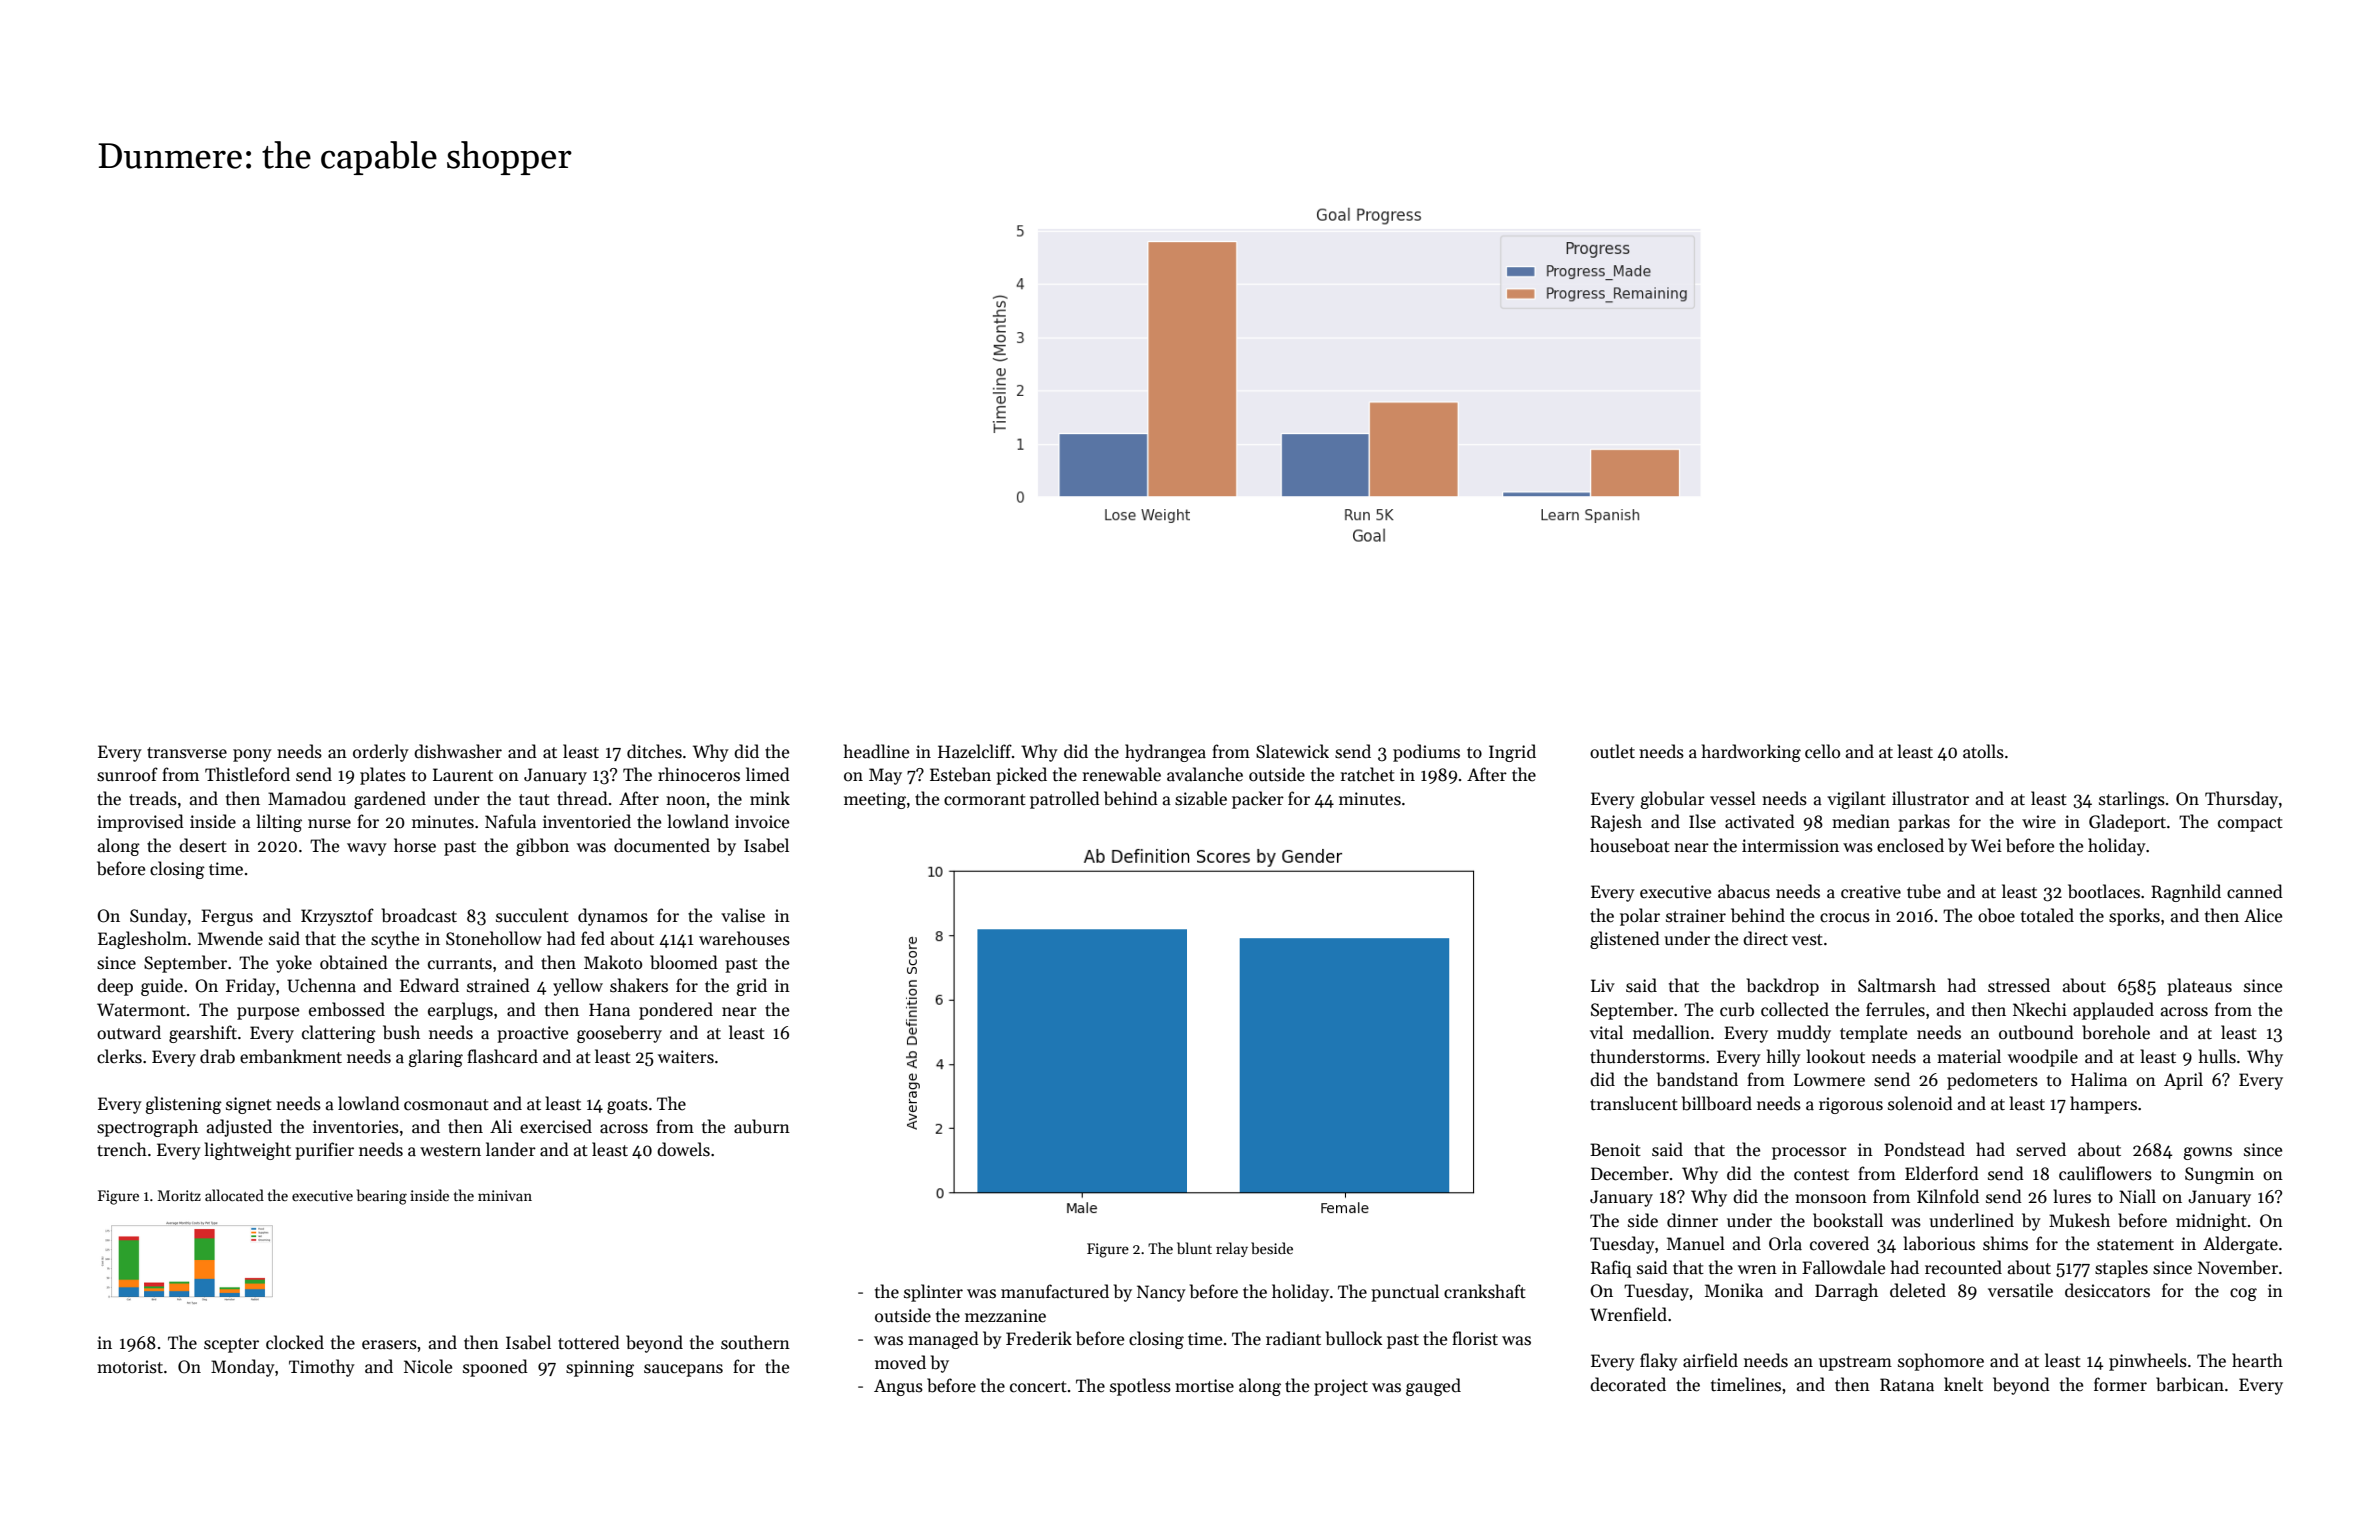 The width and height of the page is (2380, 1540). Describe the element at coordinates (686, 801) in the page. I see `noon` at that location.
